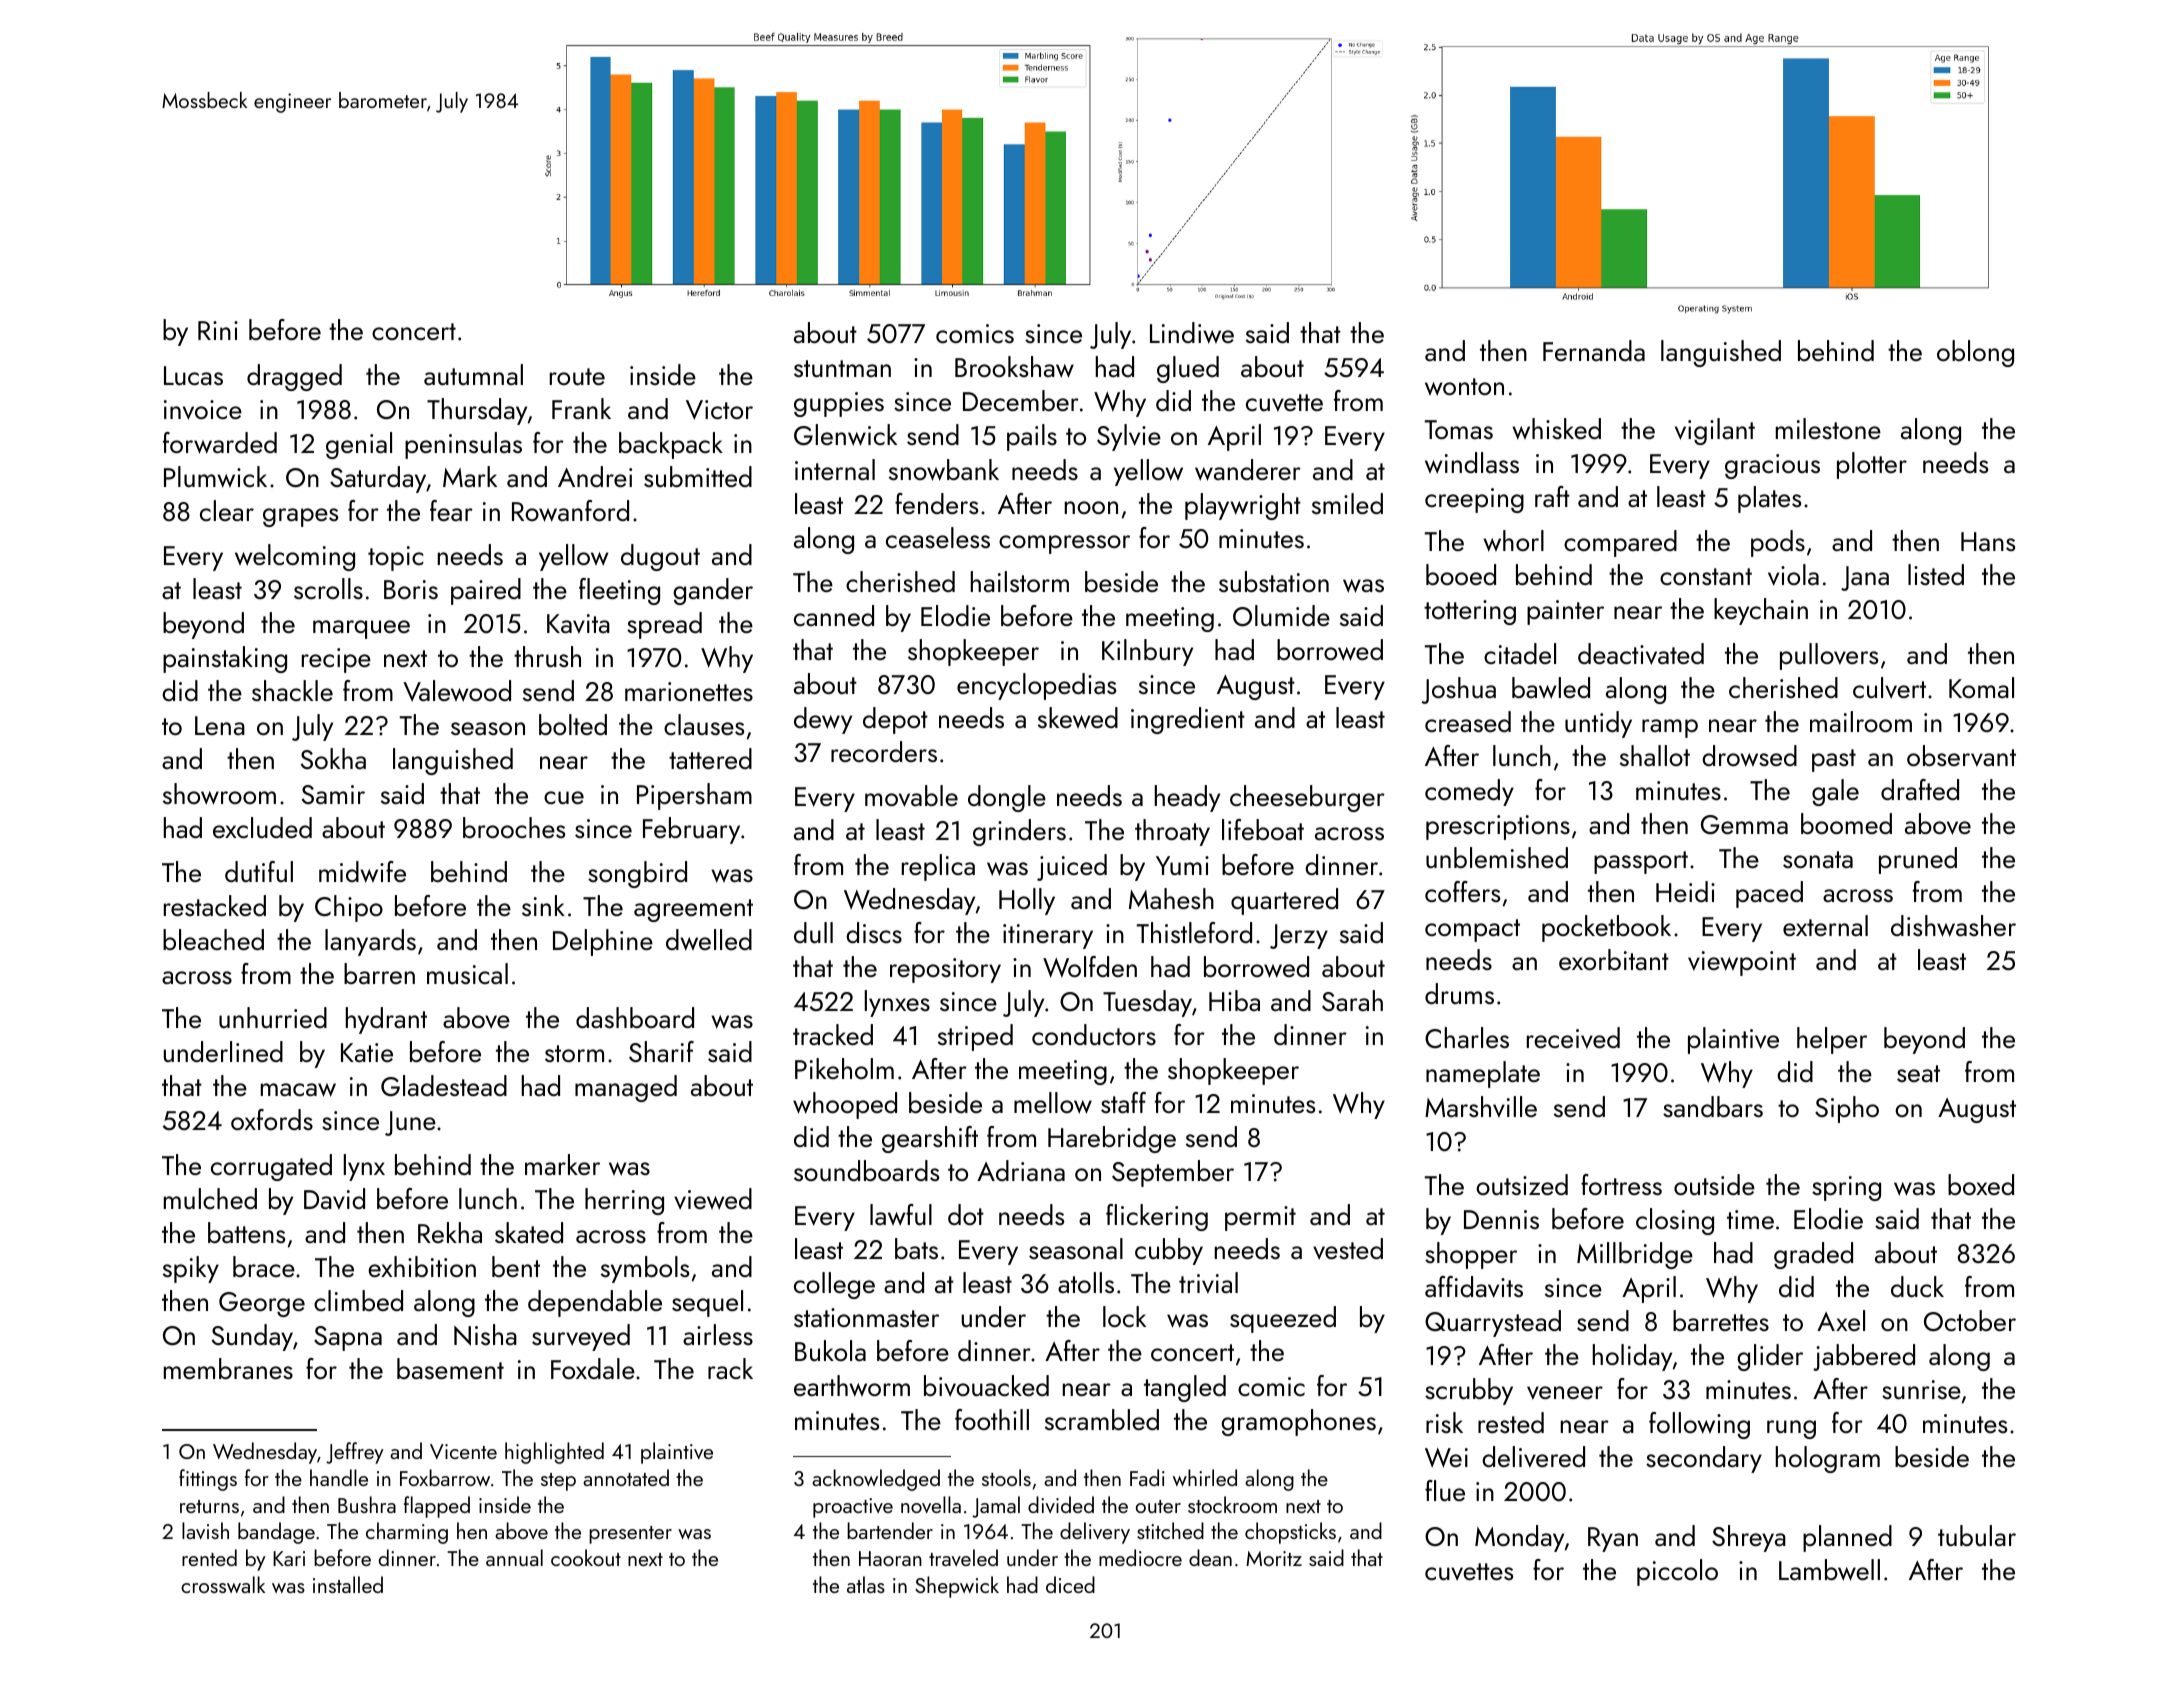  Describe the element at coordinates (473, 374) in the screenshot. I see `autumnal` at that location.
